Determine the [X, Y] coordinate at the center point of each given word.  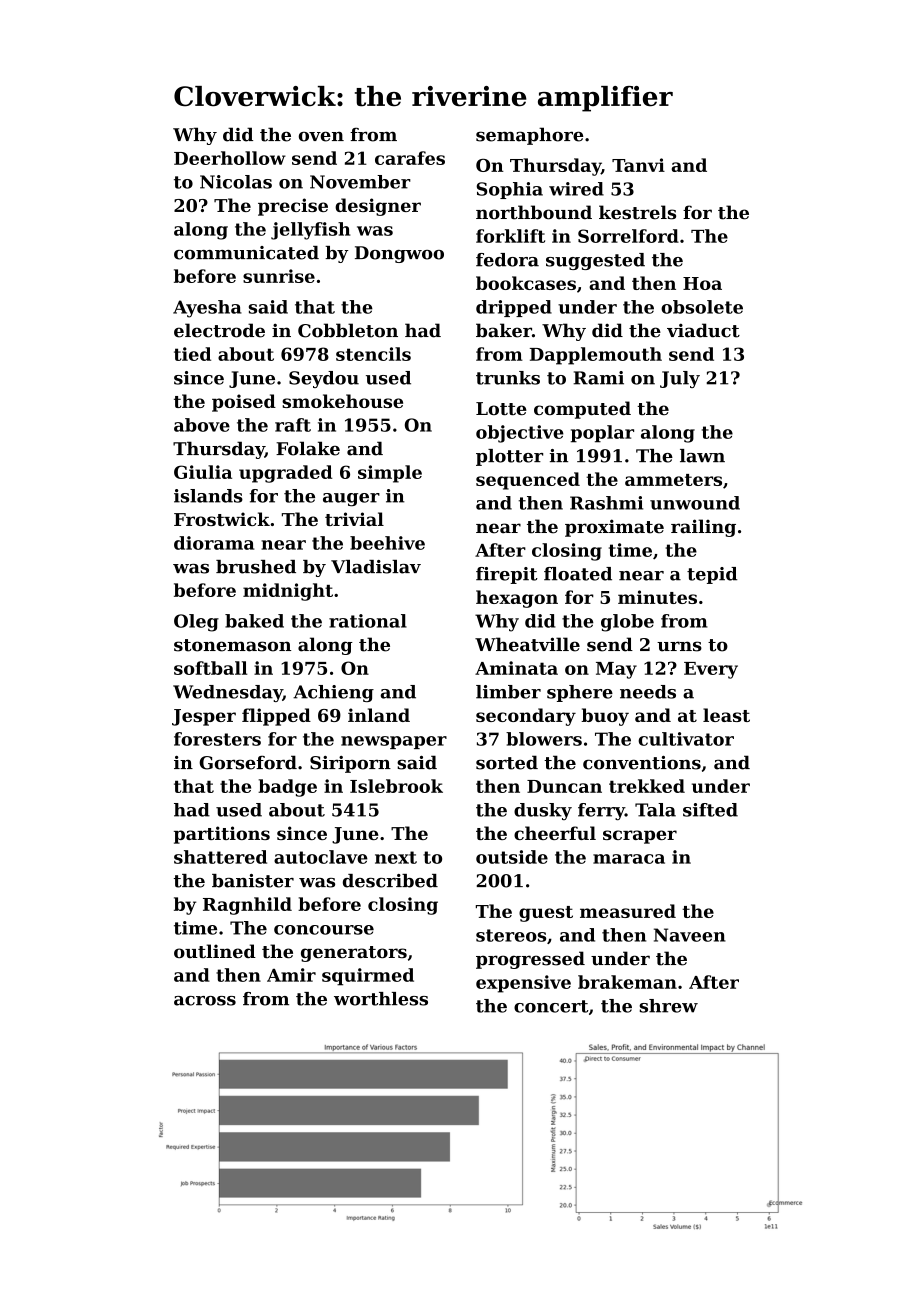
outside [512, 857]
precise [293, 207]
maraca [629, 859]
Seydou [324, 379]
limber [508, 692]
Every [711, 670]
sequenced [528, 481]
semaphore [529, 136]
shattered [220, 857]
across [205, 1001]
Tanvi [638, 165]
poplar [602, 434]
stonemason [232, 645]
